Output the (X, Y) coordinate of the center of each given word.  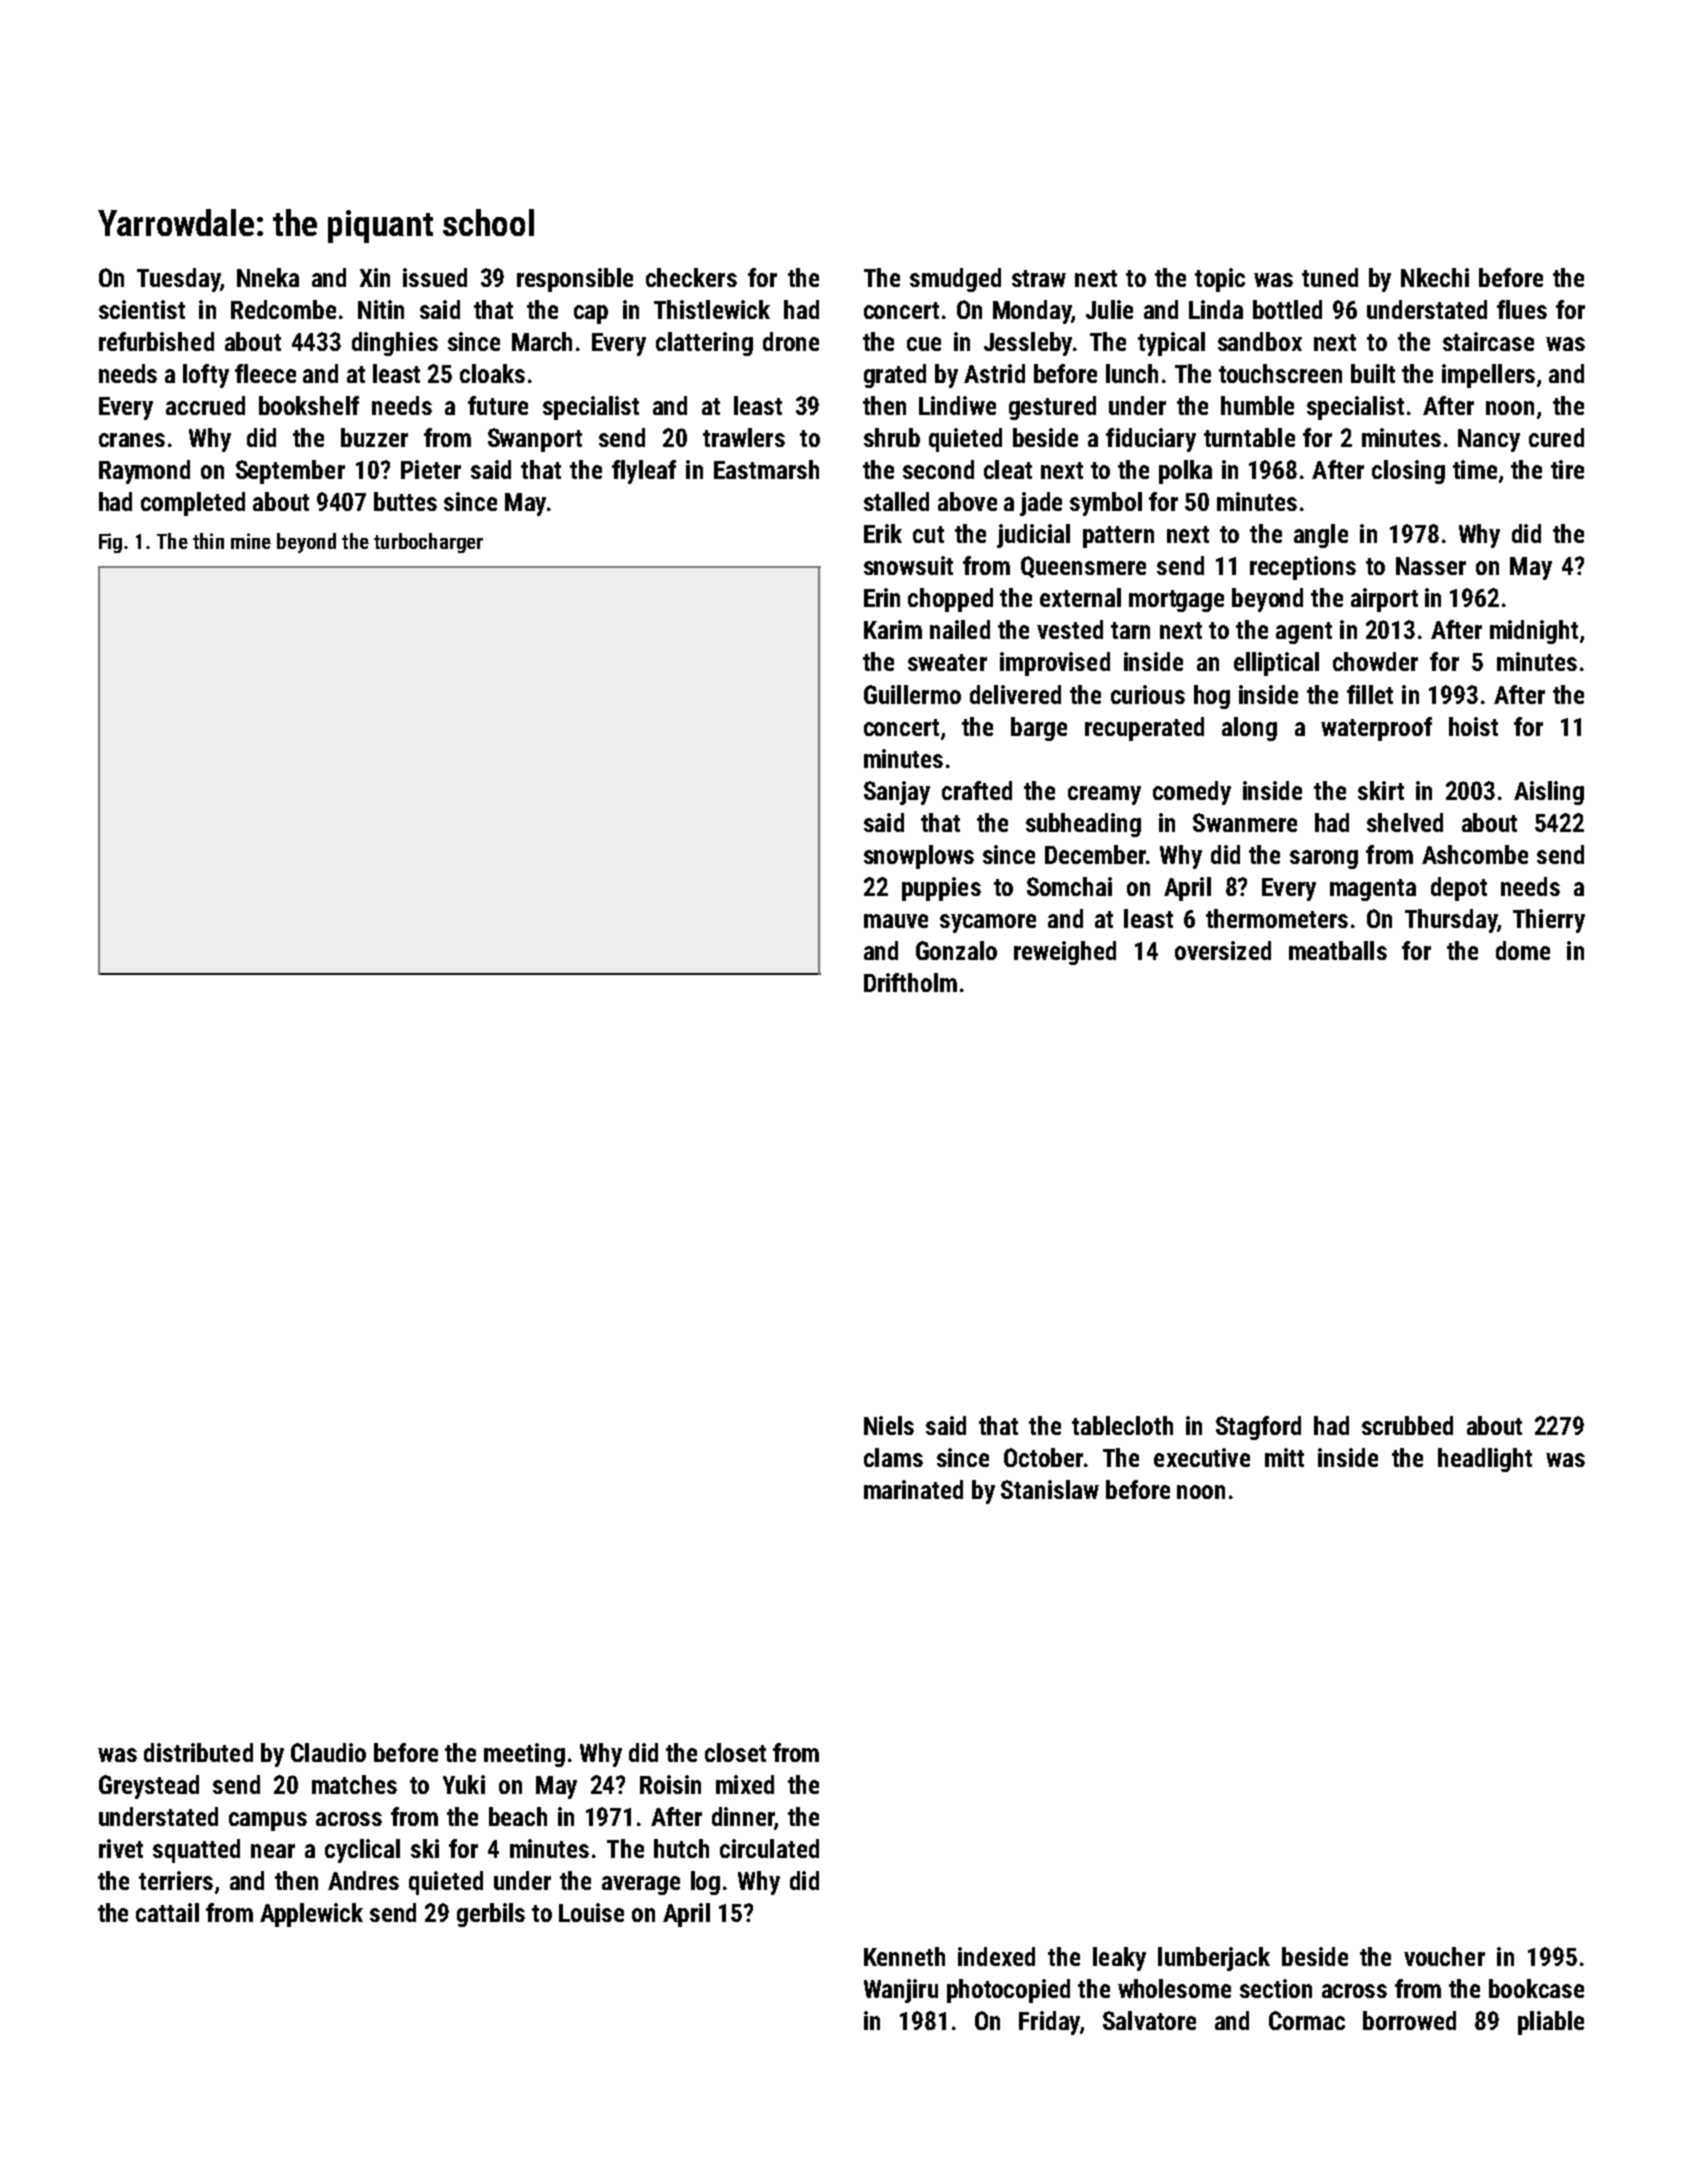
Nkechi (1435, 277)
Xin (375, 277)
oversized (1223, 950)
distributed (198, 1752)
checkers (691, 277)
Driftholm (910, 982)
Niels (889, 1425)
